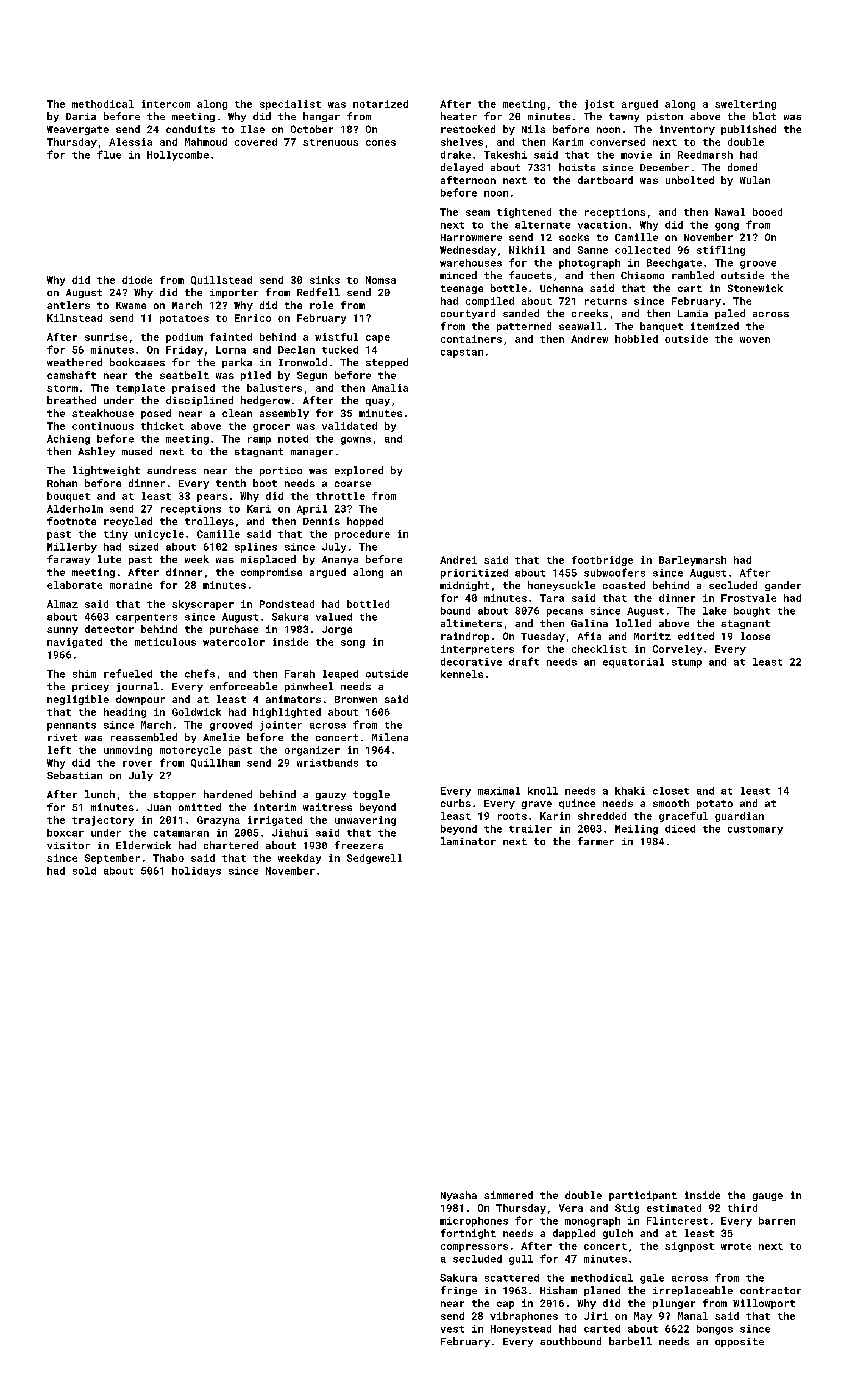 The width and height of the document is (849, 1400). Describe the element at coordinates (284, 414) in the document. I see `assembly` at that location.
